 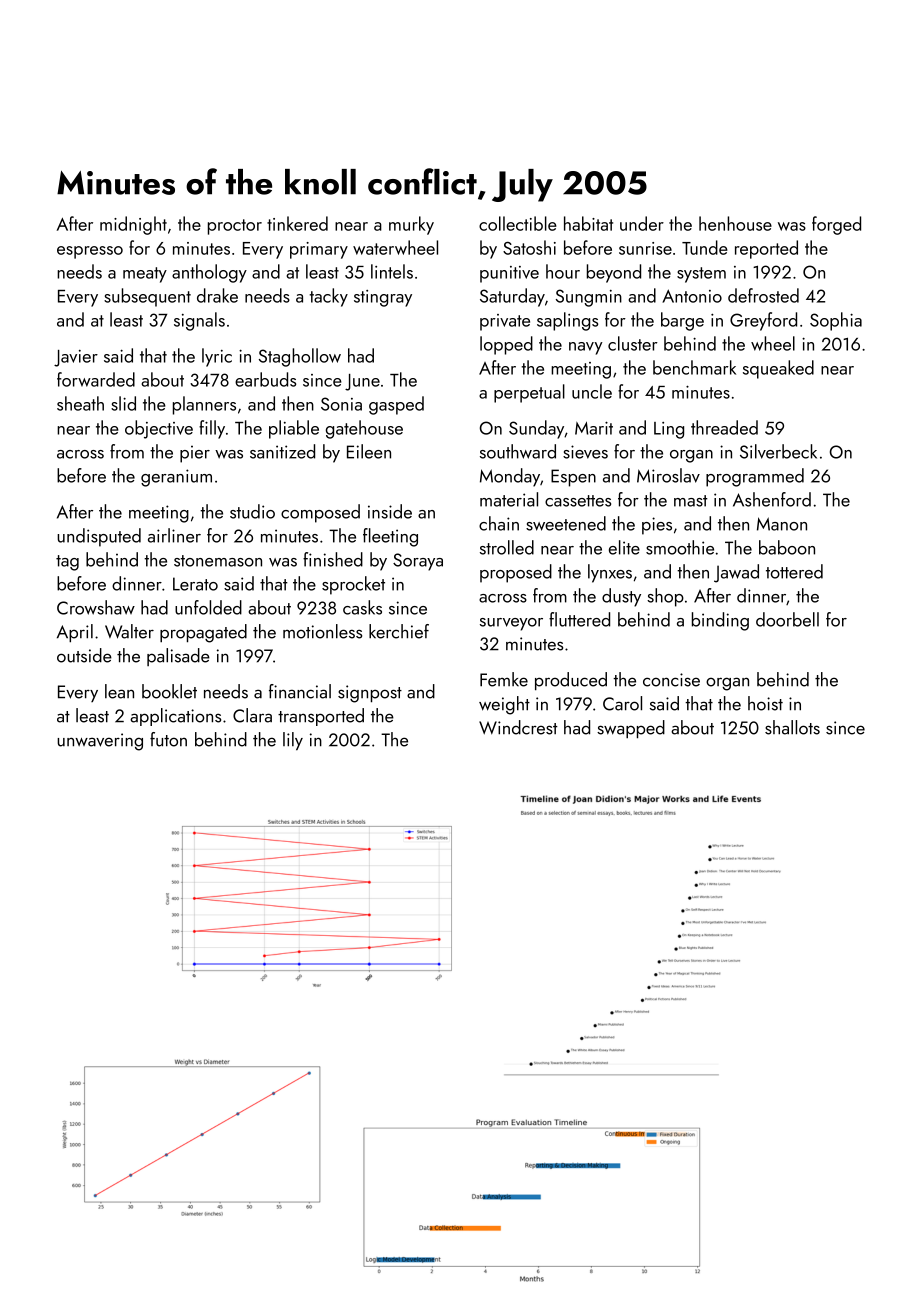 I want to click on applications, so click(x=175, y=717).
